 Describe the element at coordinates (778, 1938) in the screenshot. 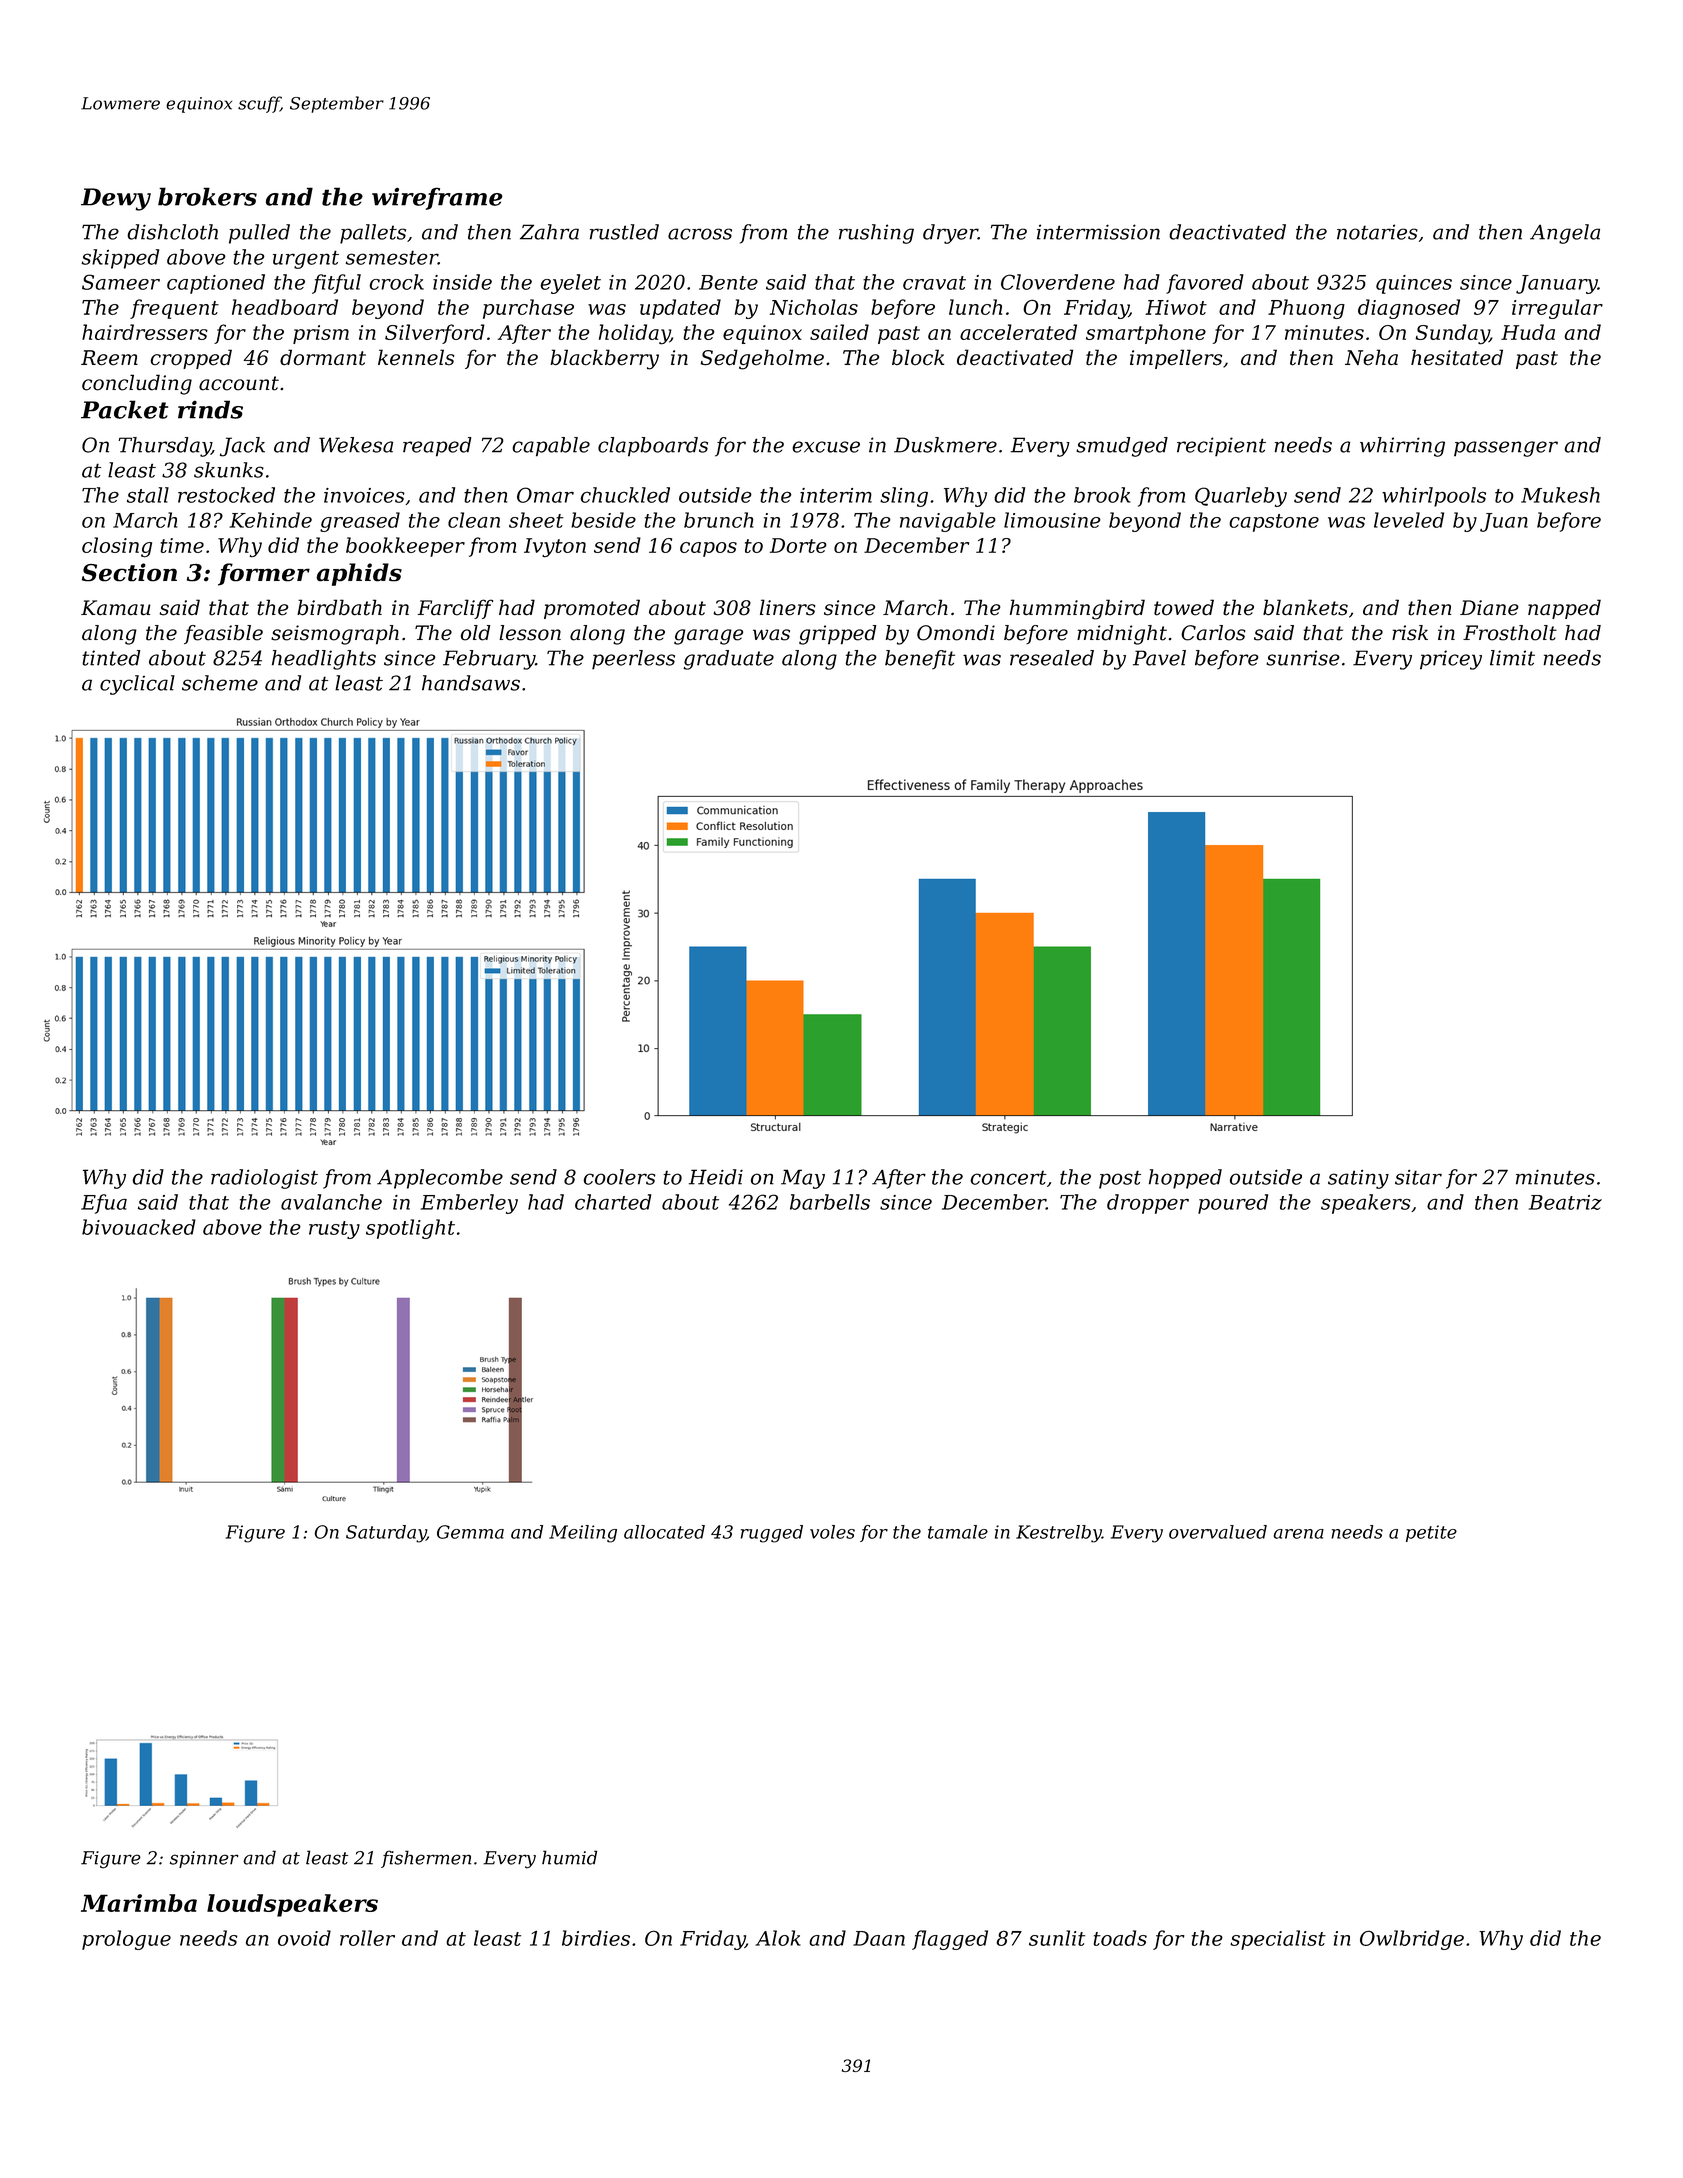

I see `Alok` at that location.
